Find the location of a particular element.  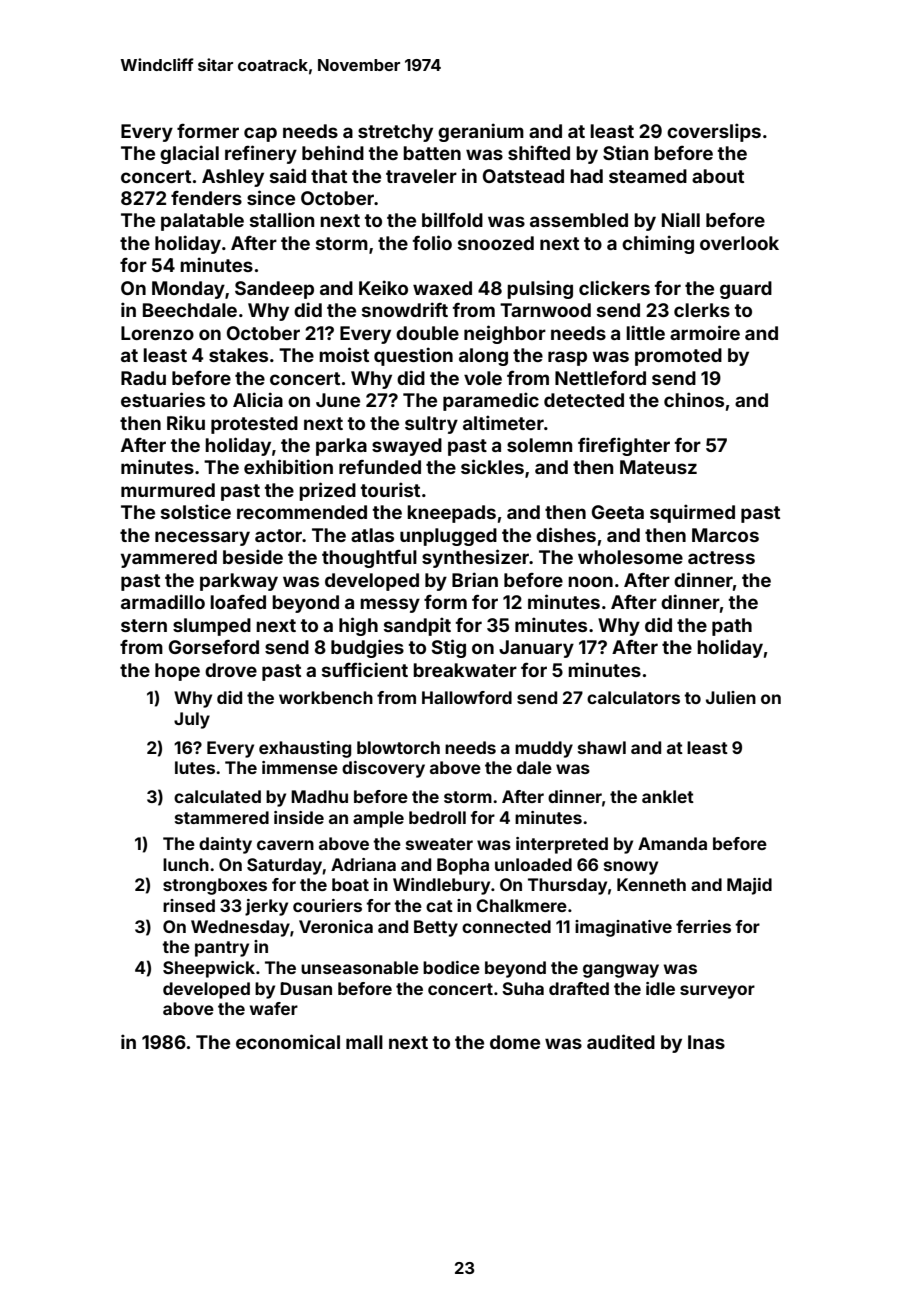

about is located at coordinates (718, 176).
